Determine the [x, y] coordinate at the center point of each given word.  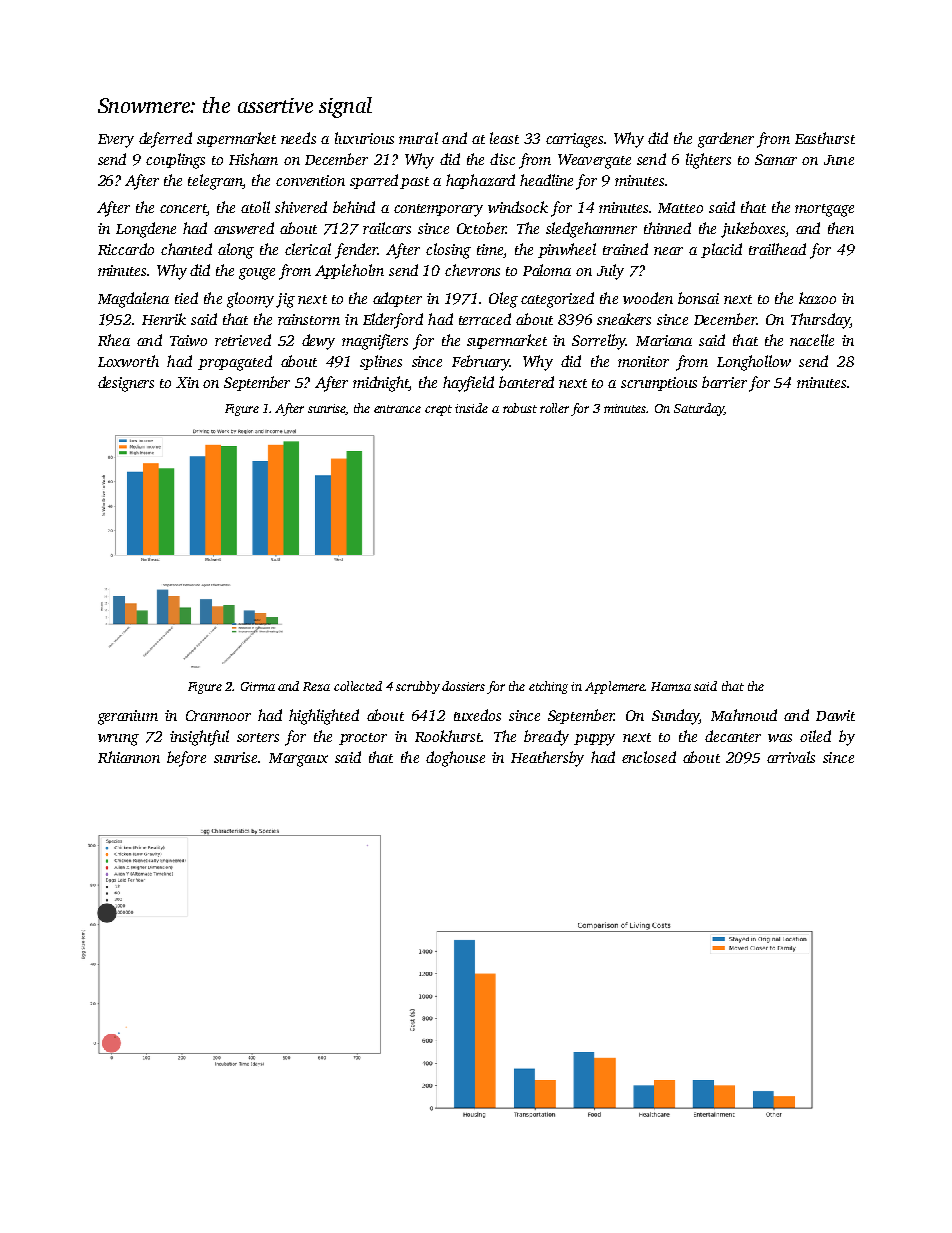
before [186, 759]
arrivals [791, 757]
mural [418, 138]
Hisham [253, 159]
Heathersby [547, 759]
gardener [726, 140]
